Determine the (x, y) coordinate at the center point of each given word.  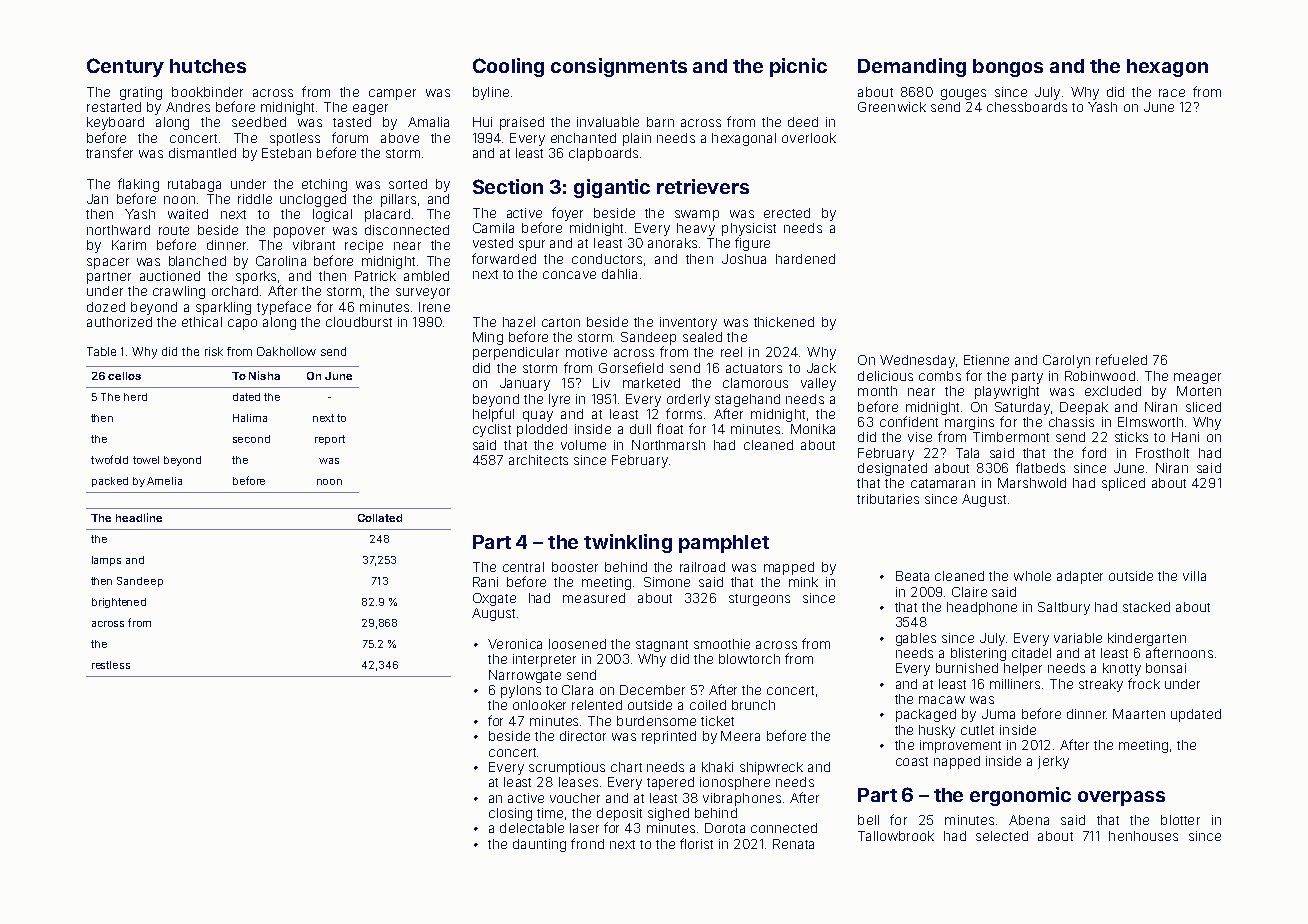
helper (1023, 669)
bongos (1008, 68)
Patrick (375, 276)
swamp (697, 215)
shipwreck (771, 768)
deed (803, 122)
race (1172, 93)
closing (510, 814)
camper (392, 94)
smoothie (722, 644)
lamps (106, 561)
